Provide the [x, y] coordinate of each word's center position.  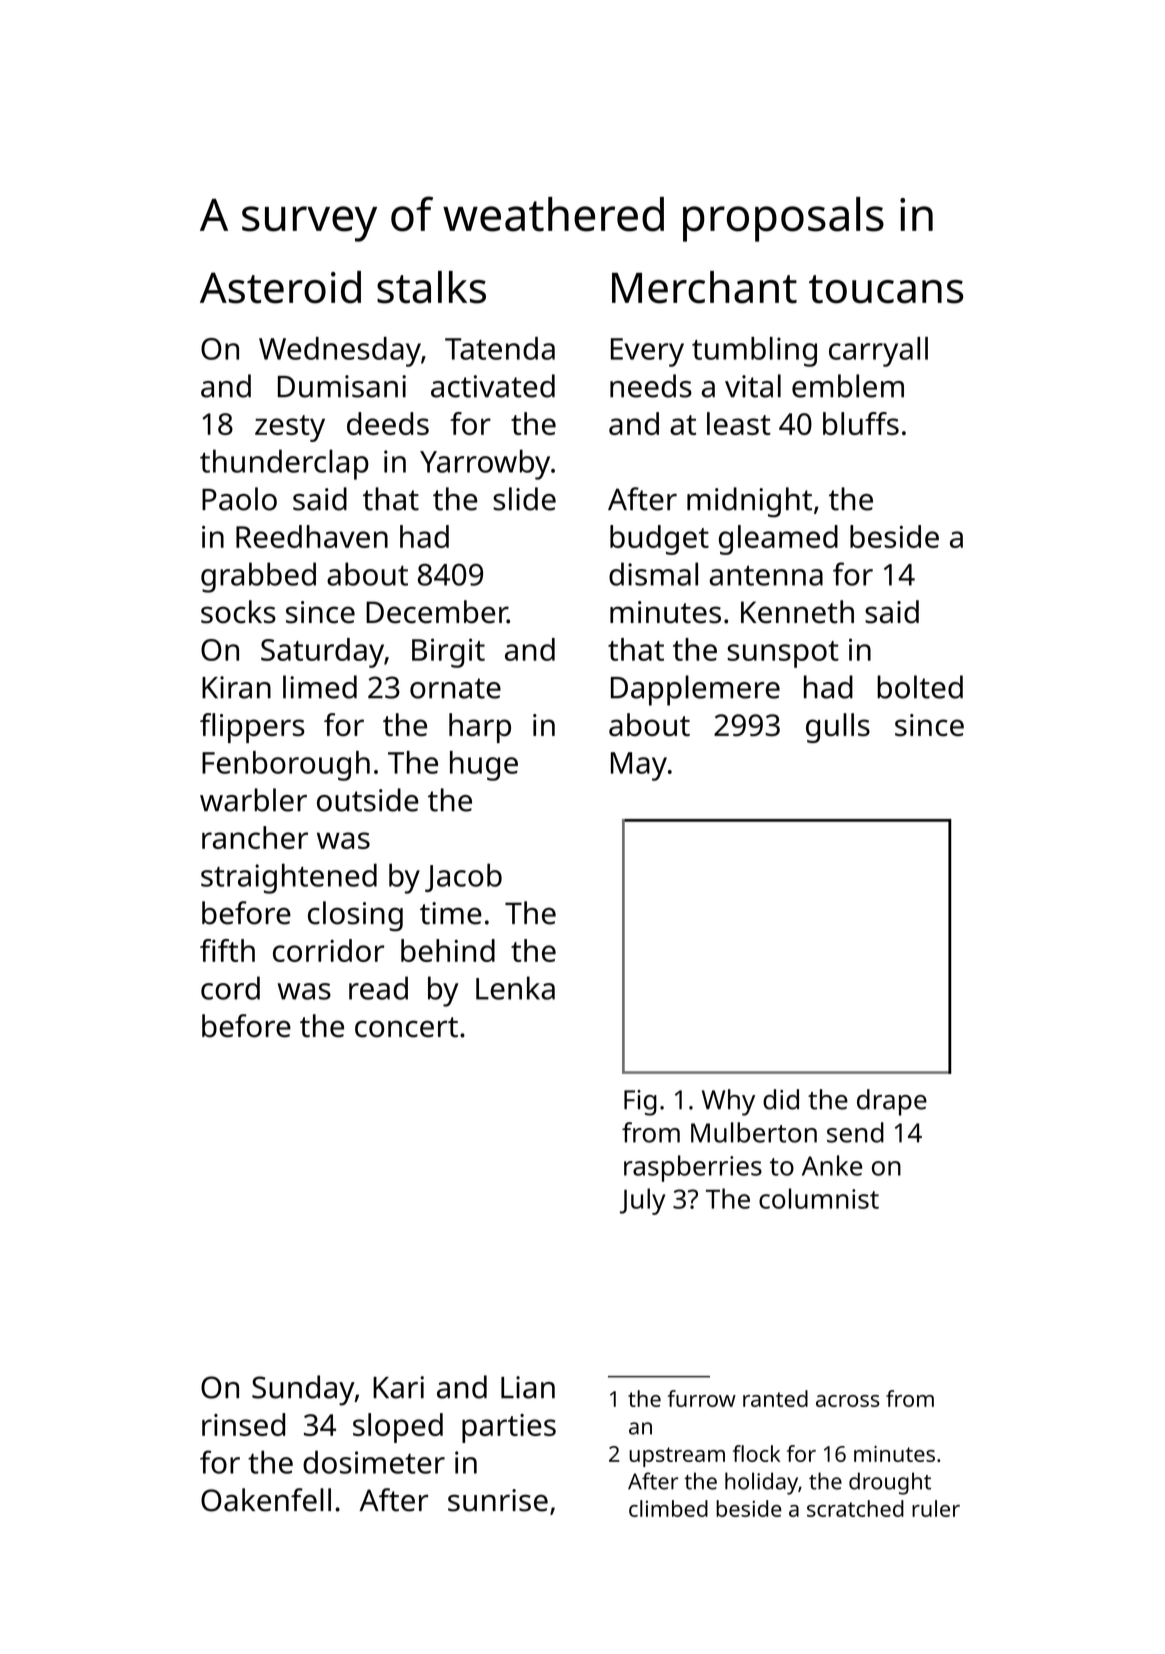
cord [230, 988]
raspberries [693, 1168]
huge [484, 766]
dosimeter [374, 1462]
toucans [886, 289]
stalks [431, 287]
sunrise [498, 1500]
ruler [936, 1508]
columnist [819, 1198]
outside [368, 800]
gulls [838, 728]
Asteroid [280, 287]
